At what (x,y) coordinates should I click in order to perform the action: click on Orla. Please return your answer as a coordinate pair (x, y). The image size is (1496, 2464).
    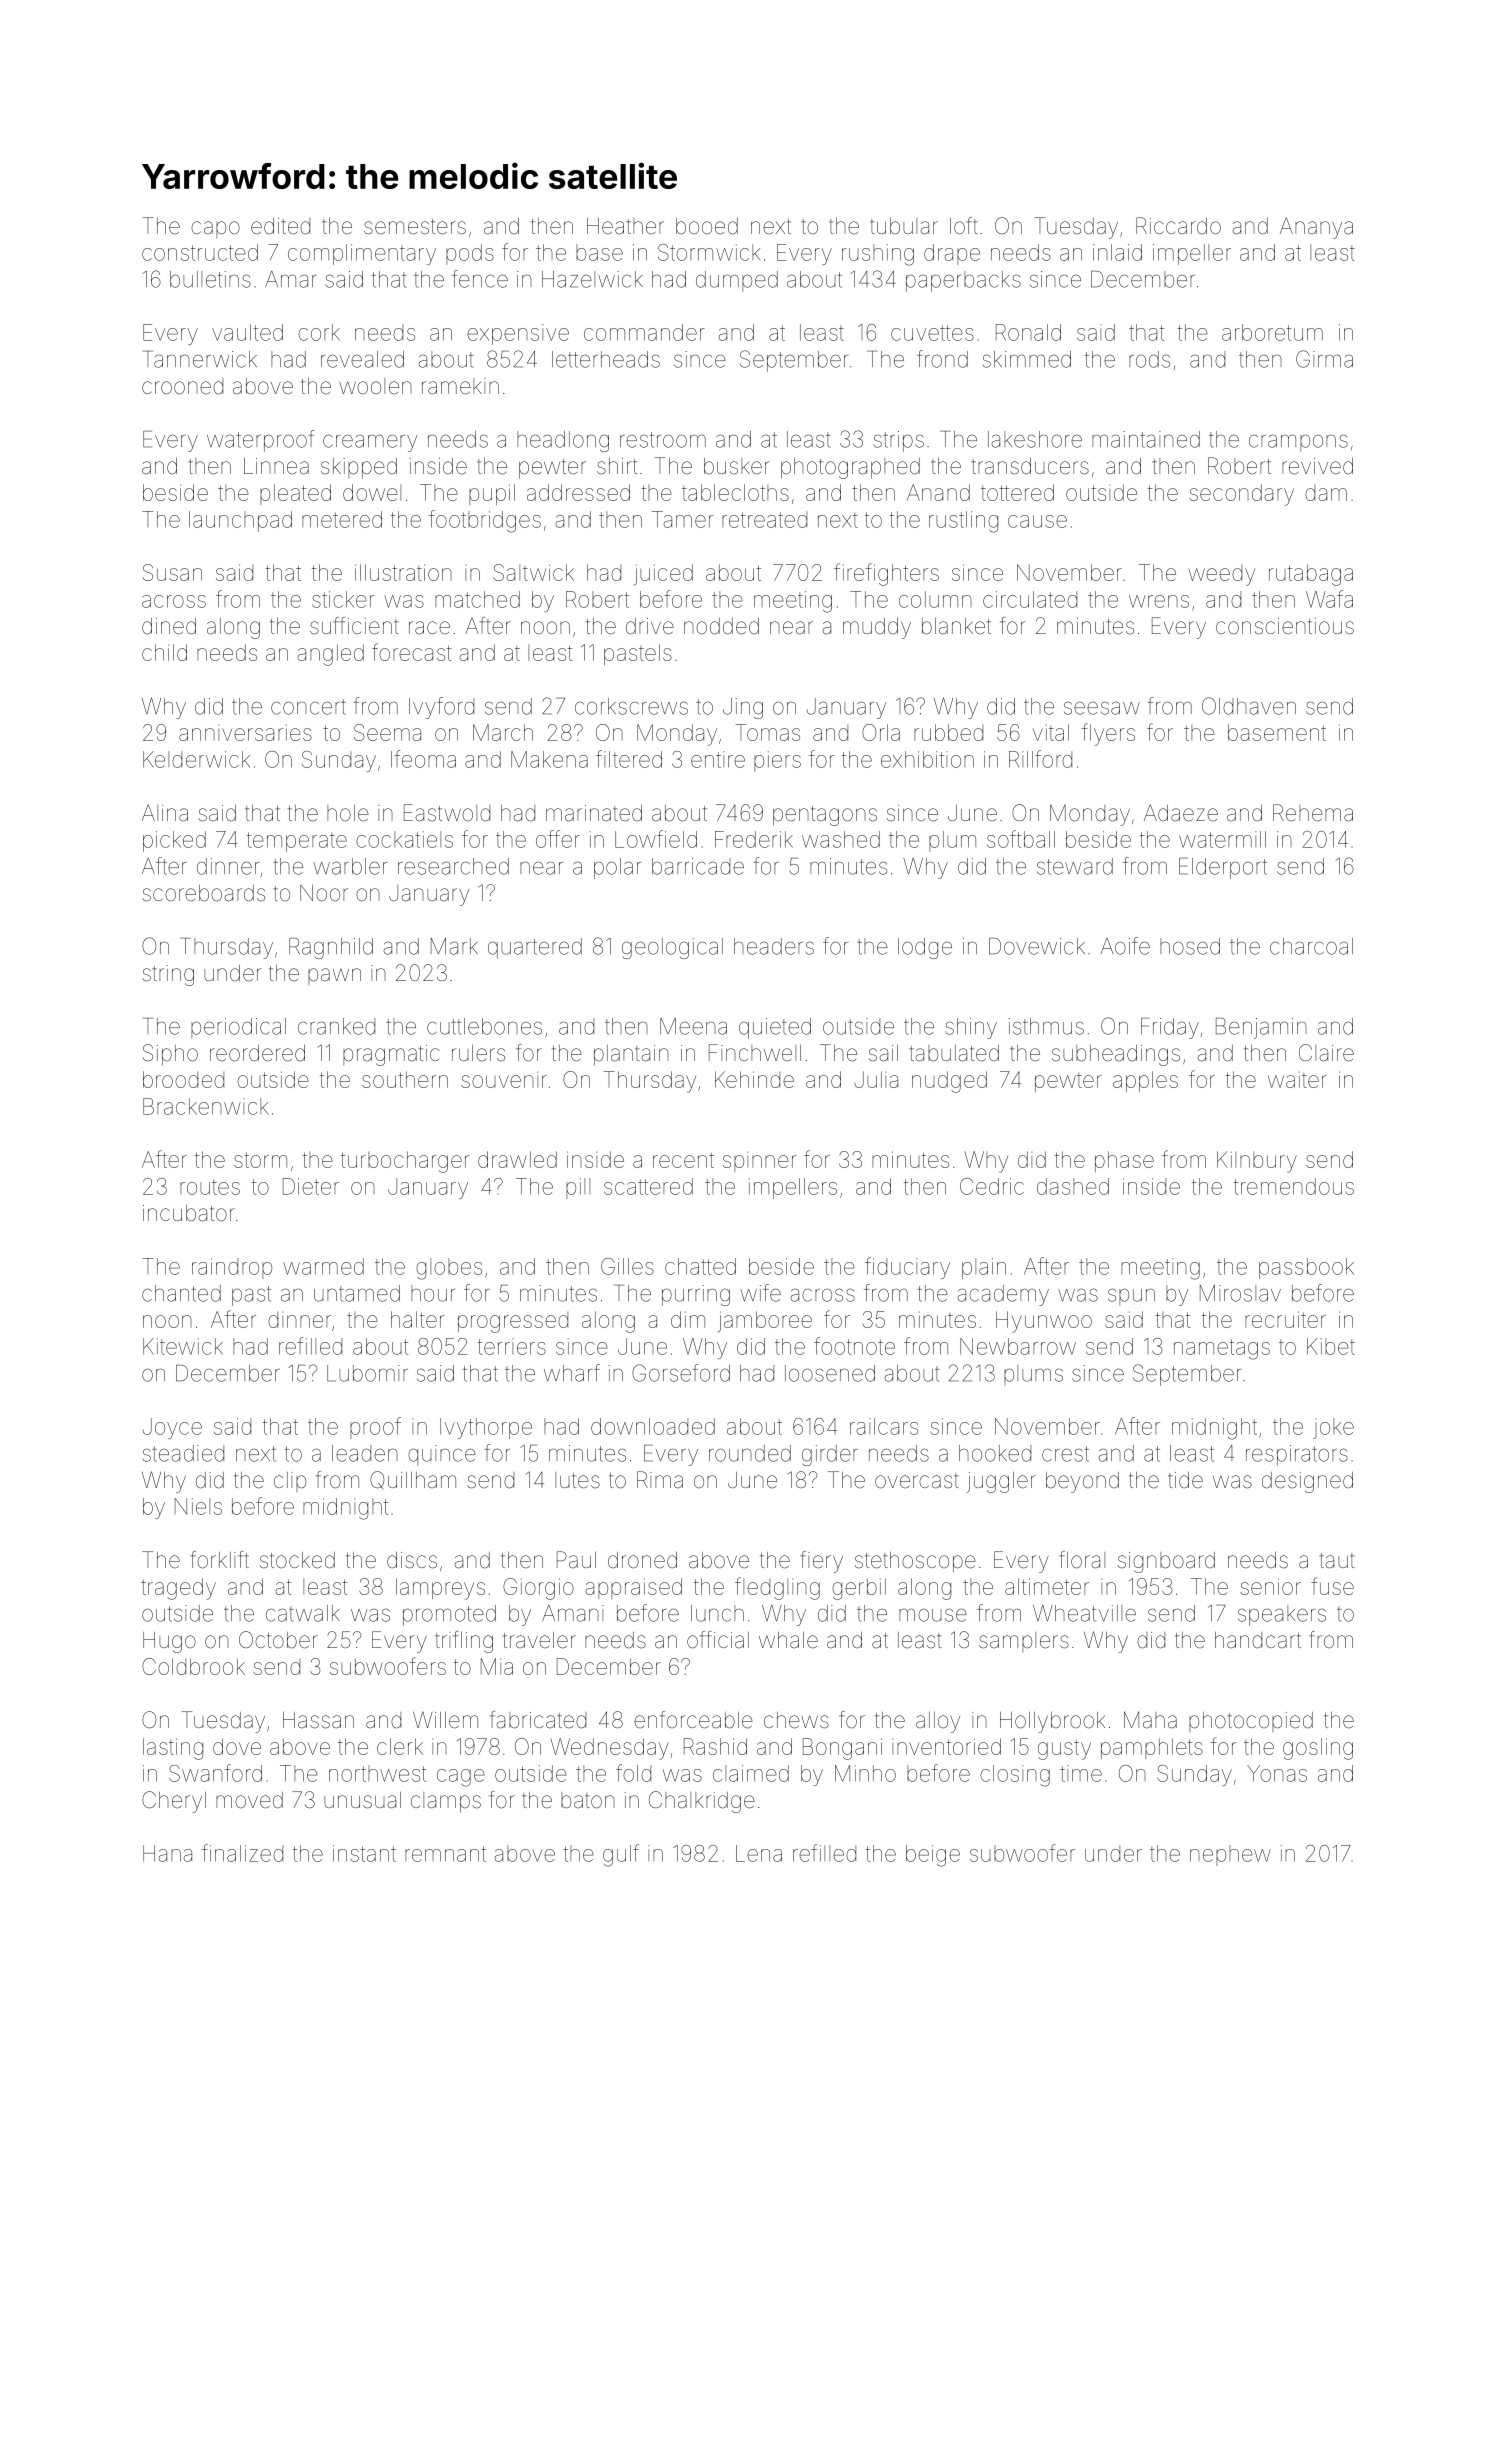
    Looking at the image, I should click on (881, 732).
